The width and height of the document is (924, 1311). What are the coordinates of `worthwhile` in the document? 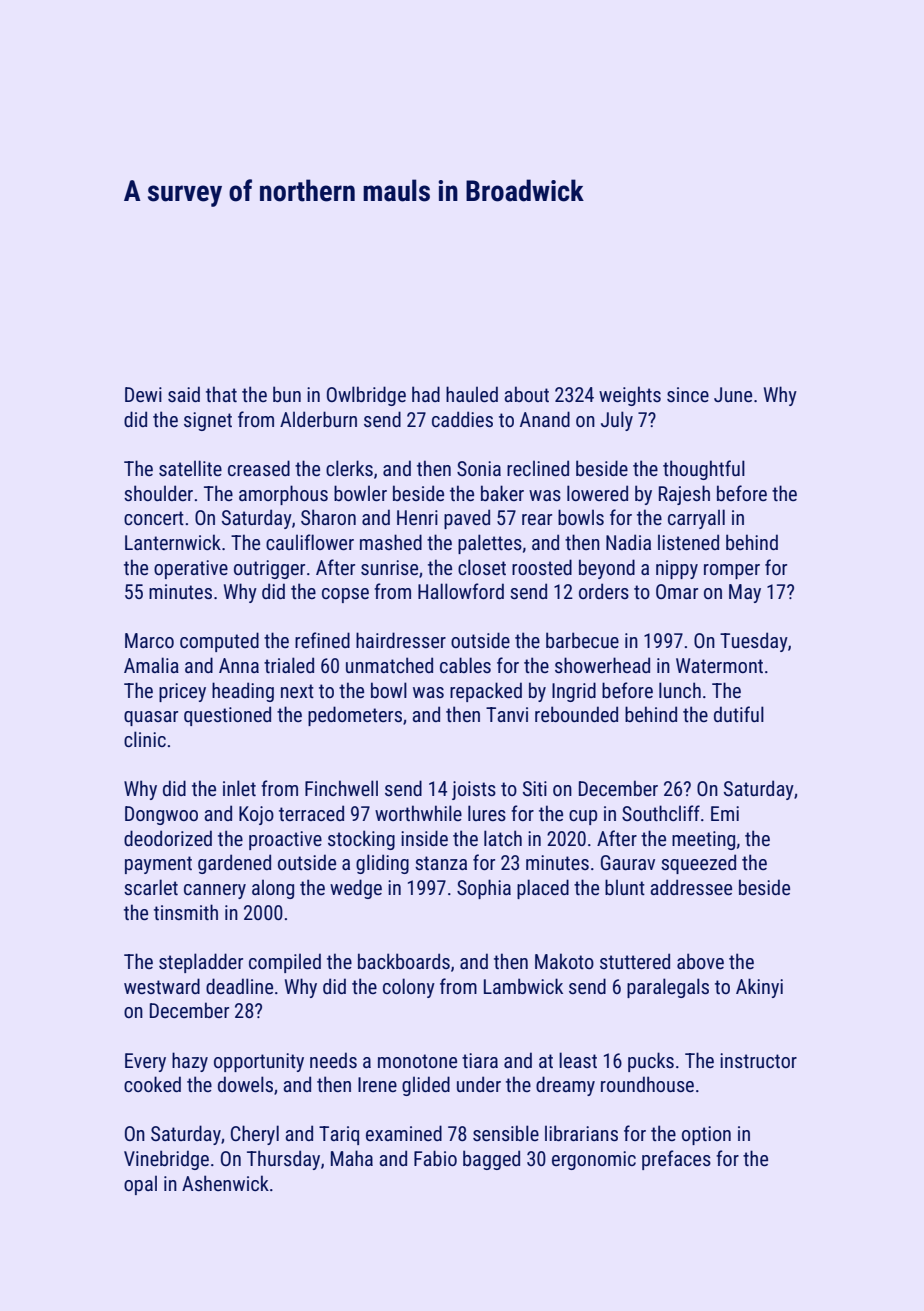 It's located at (418, 813).
